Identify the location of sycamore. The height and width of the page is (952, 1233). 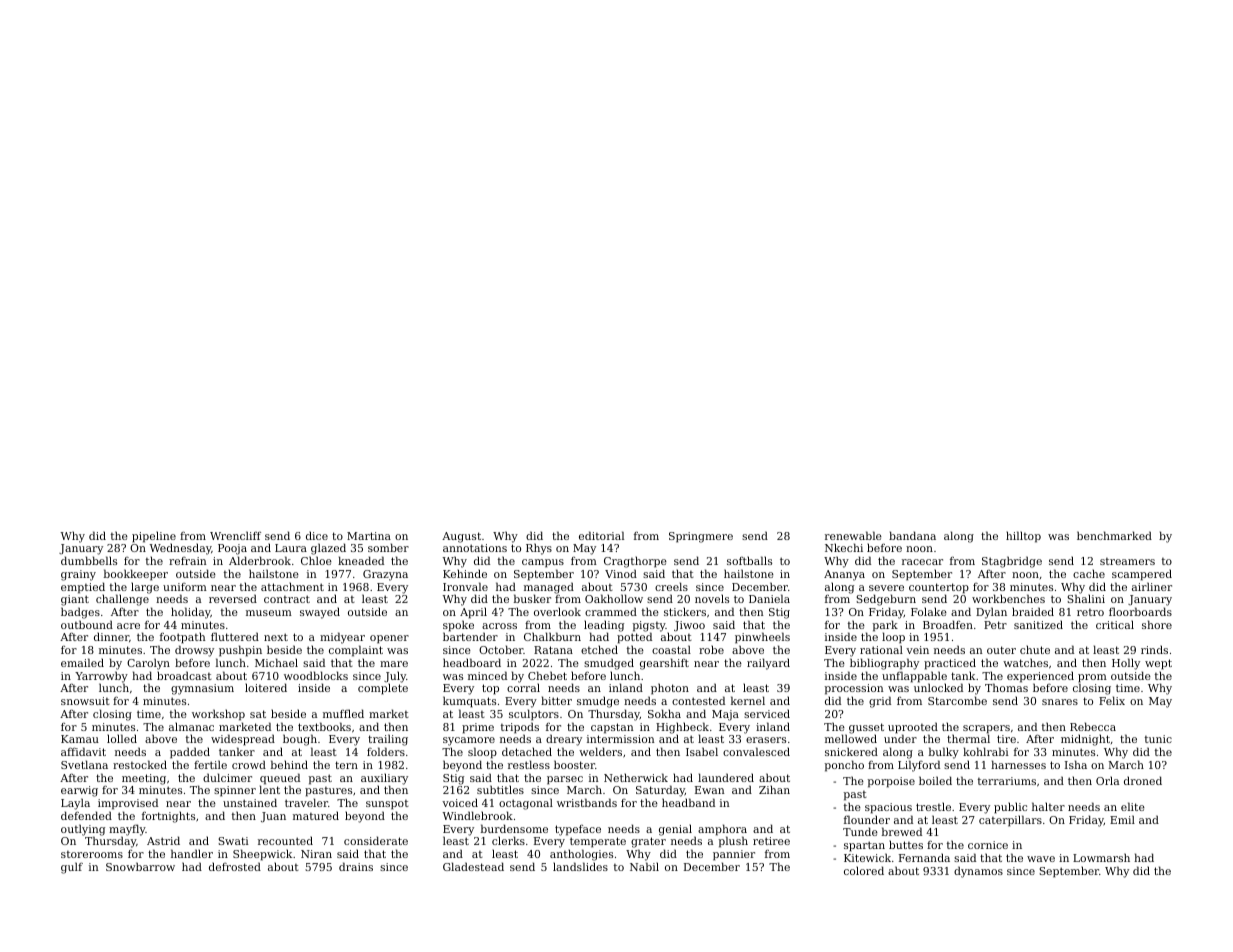
(469, 741).
